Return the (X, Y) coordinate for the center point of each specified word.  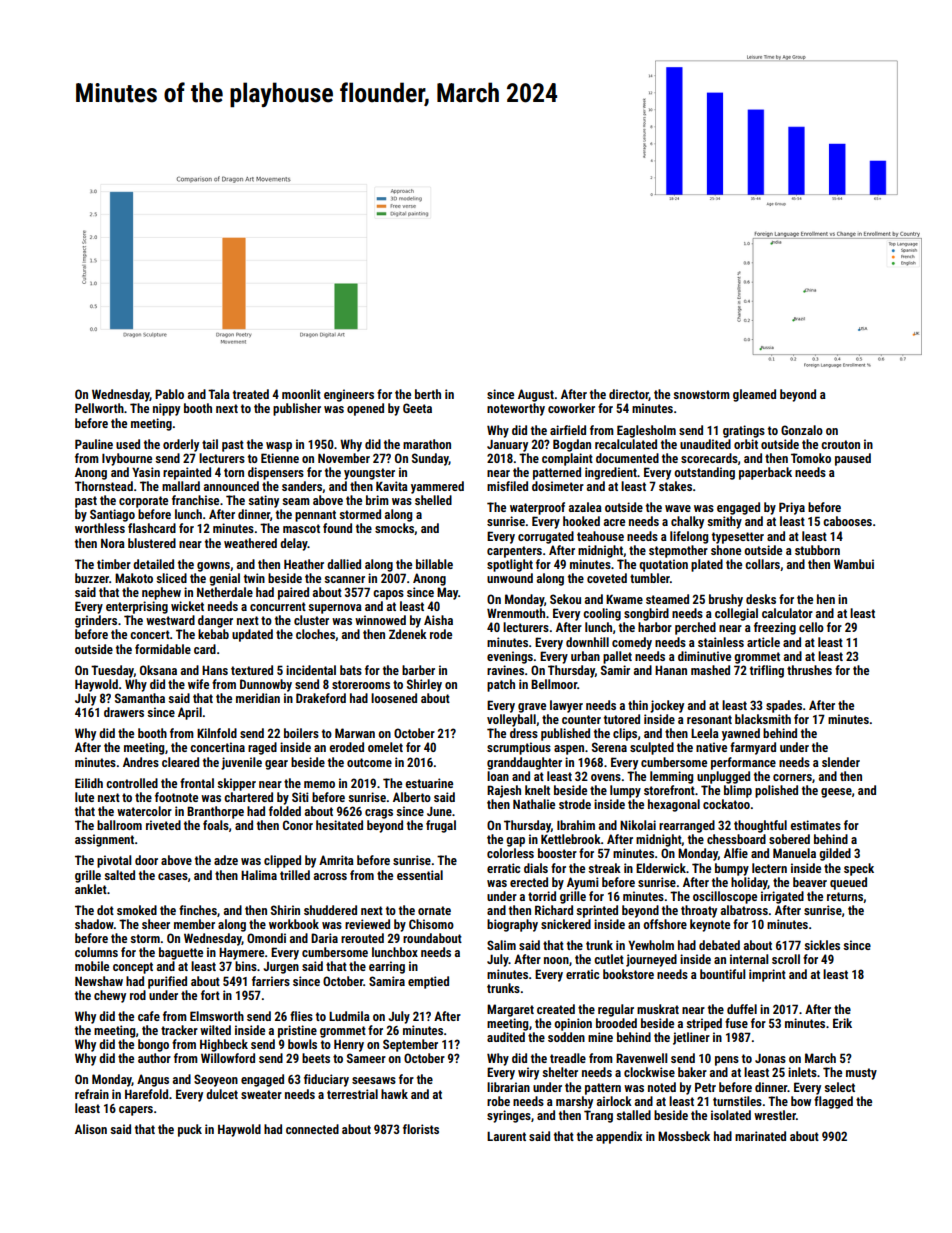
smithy (724, 522)
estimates (815, 825)
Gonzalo (802, 430)
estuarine (429, 783)
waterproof (537, 508)
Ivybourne (127, 459)
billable (434, 564)
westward (170, 620)
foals (216, 825)
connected (312, 1129)
